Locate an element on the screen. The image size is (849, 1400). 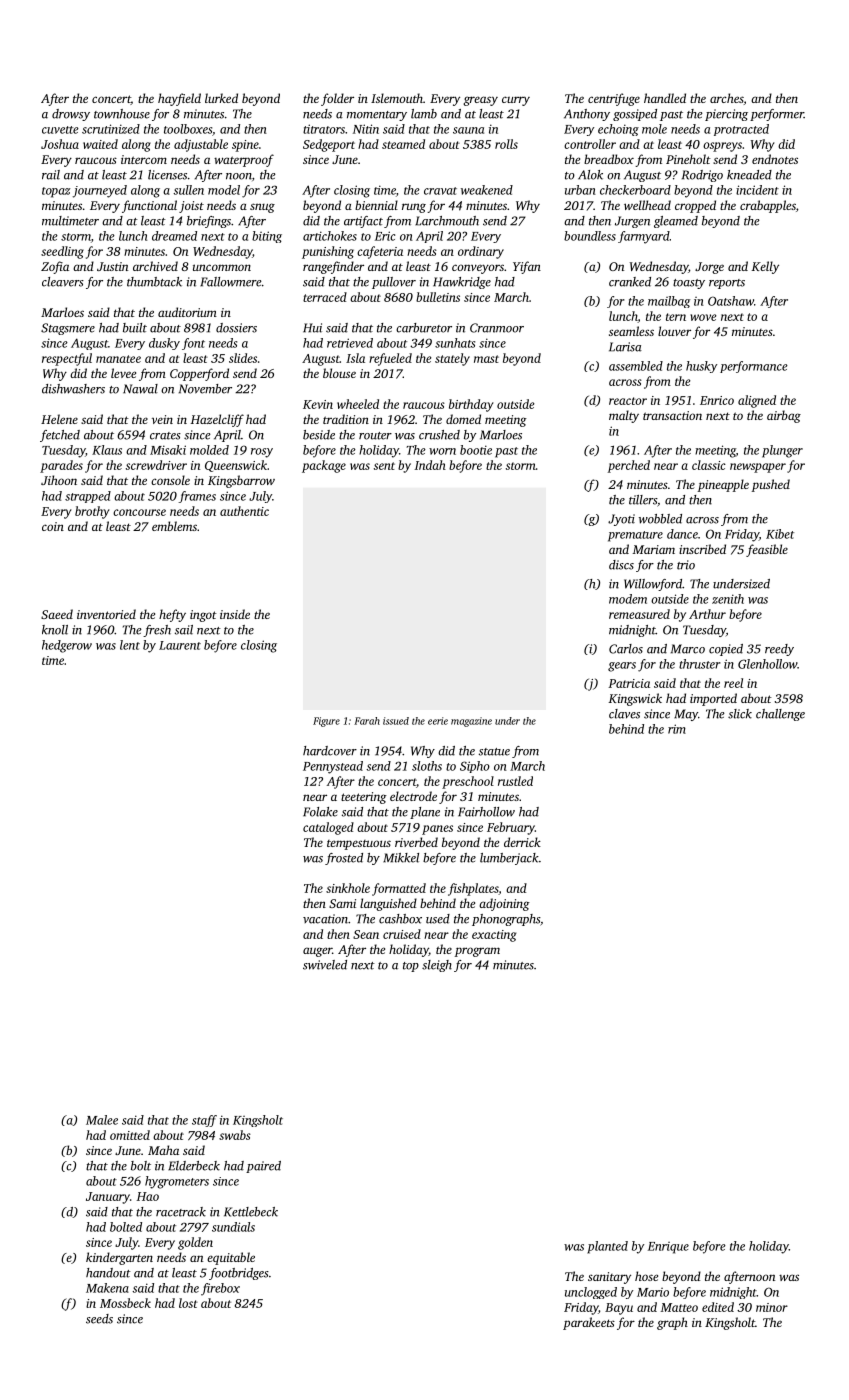
hedgerow is located at coordinates (67, 646).
